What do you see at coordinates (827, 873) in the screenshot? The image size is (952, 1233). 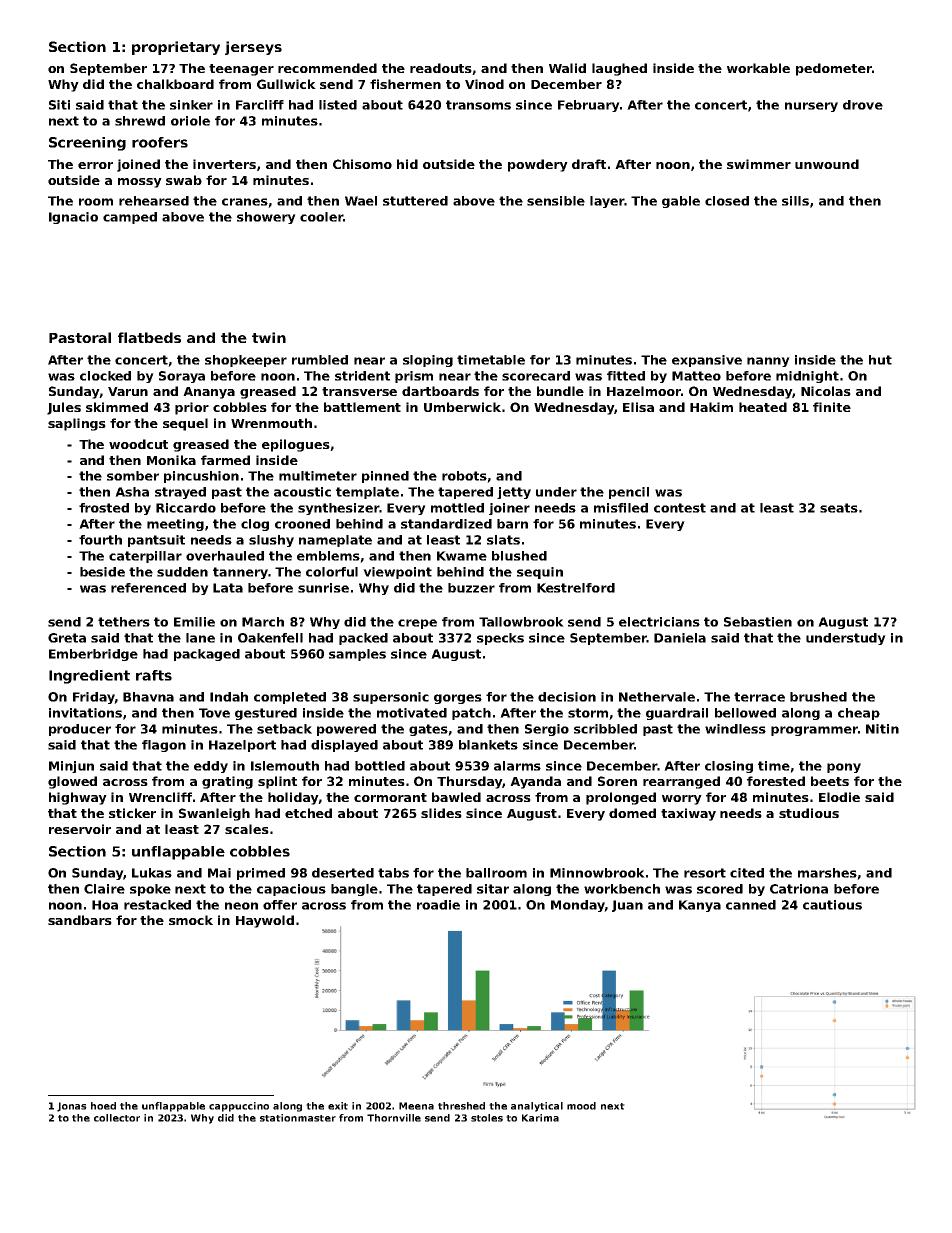 I see `marshes` at bounding box center [827, 873].
